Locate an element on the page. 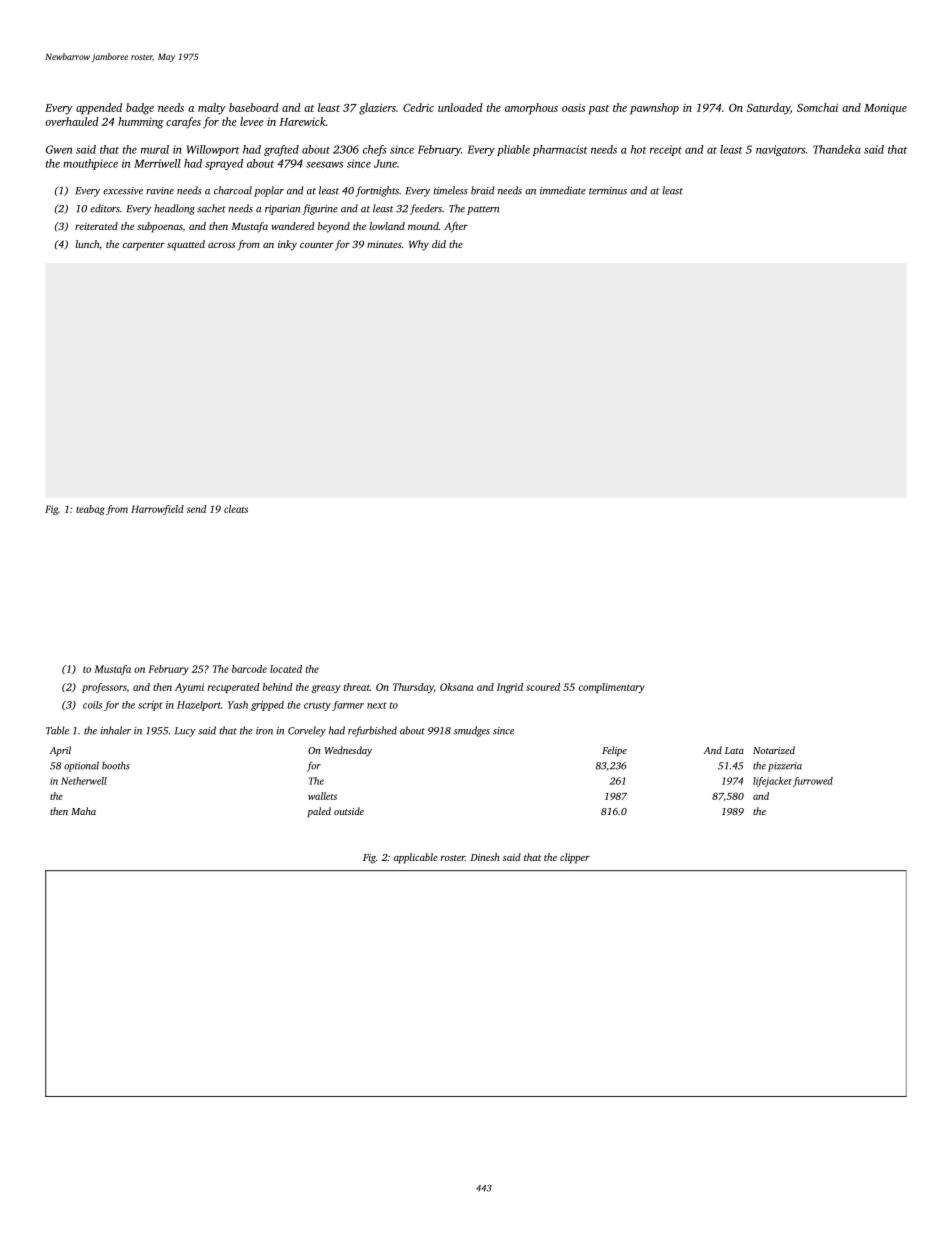 The image size is (952, 1233). terminus is located at coordinates (608, 191).
